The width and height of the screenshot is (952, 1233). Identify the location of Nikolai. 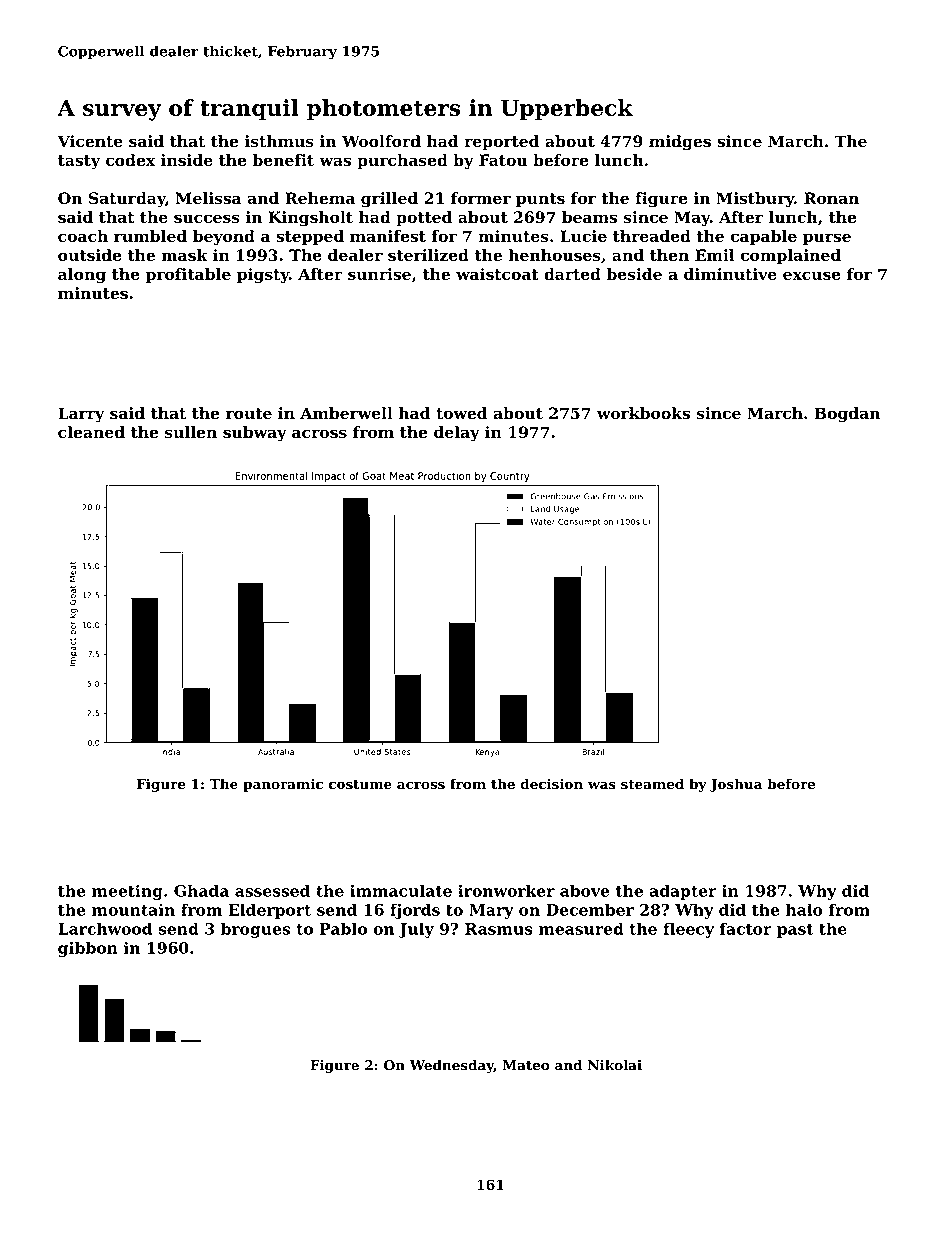
(615, 1065).
